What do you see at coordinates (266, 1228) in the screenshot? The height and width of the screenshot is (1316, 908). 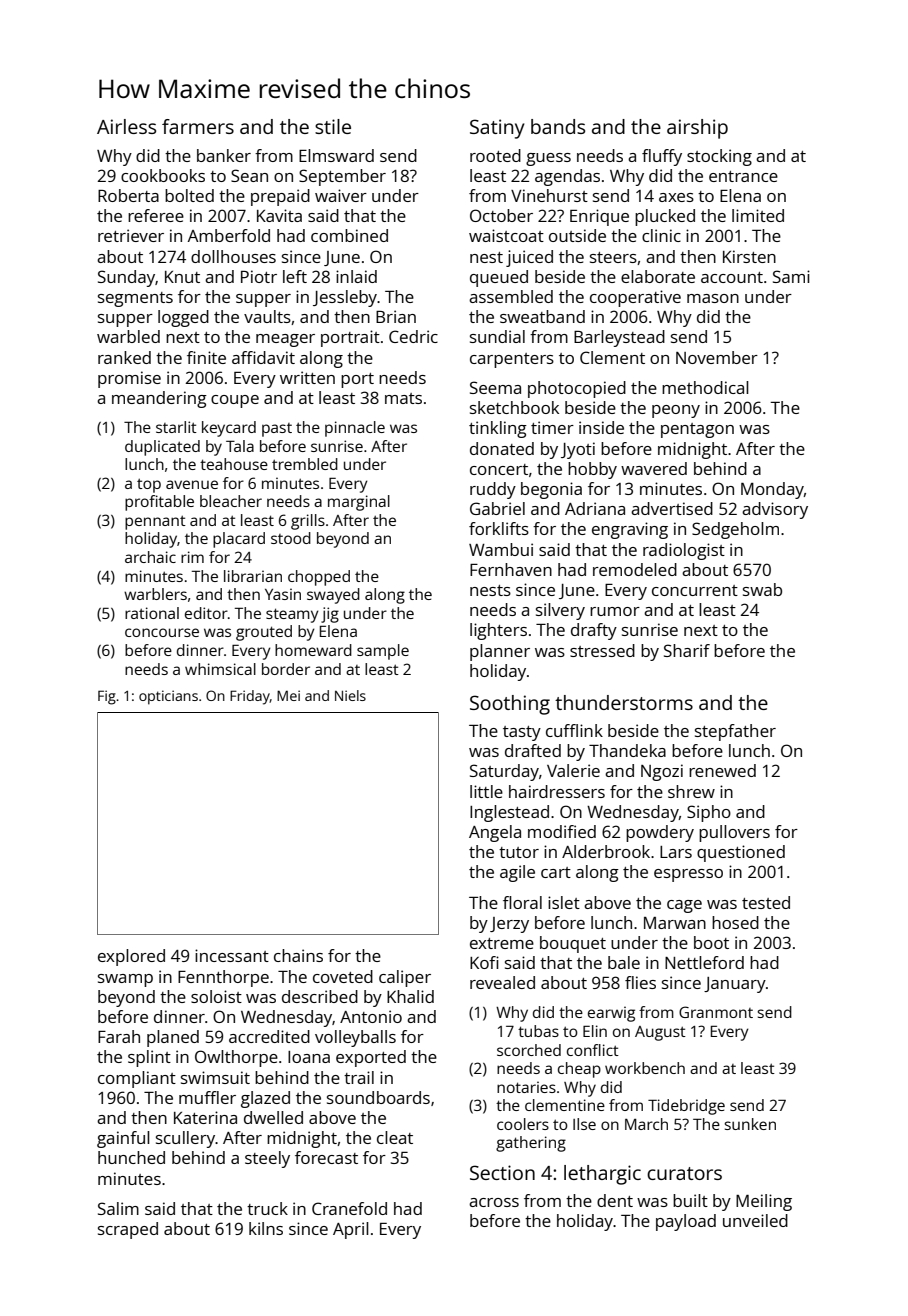 I see `kilns` at bounding box center [266, 1228].
